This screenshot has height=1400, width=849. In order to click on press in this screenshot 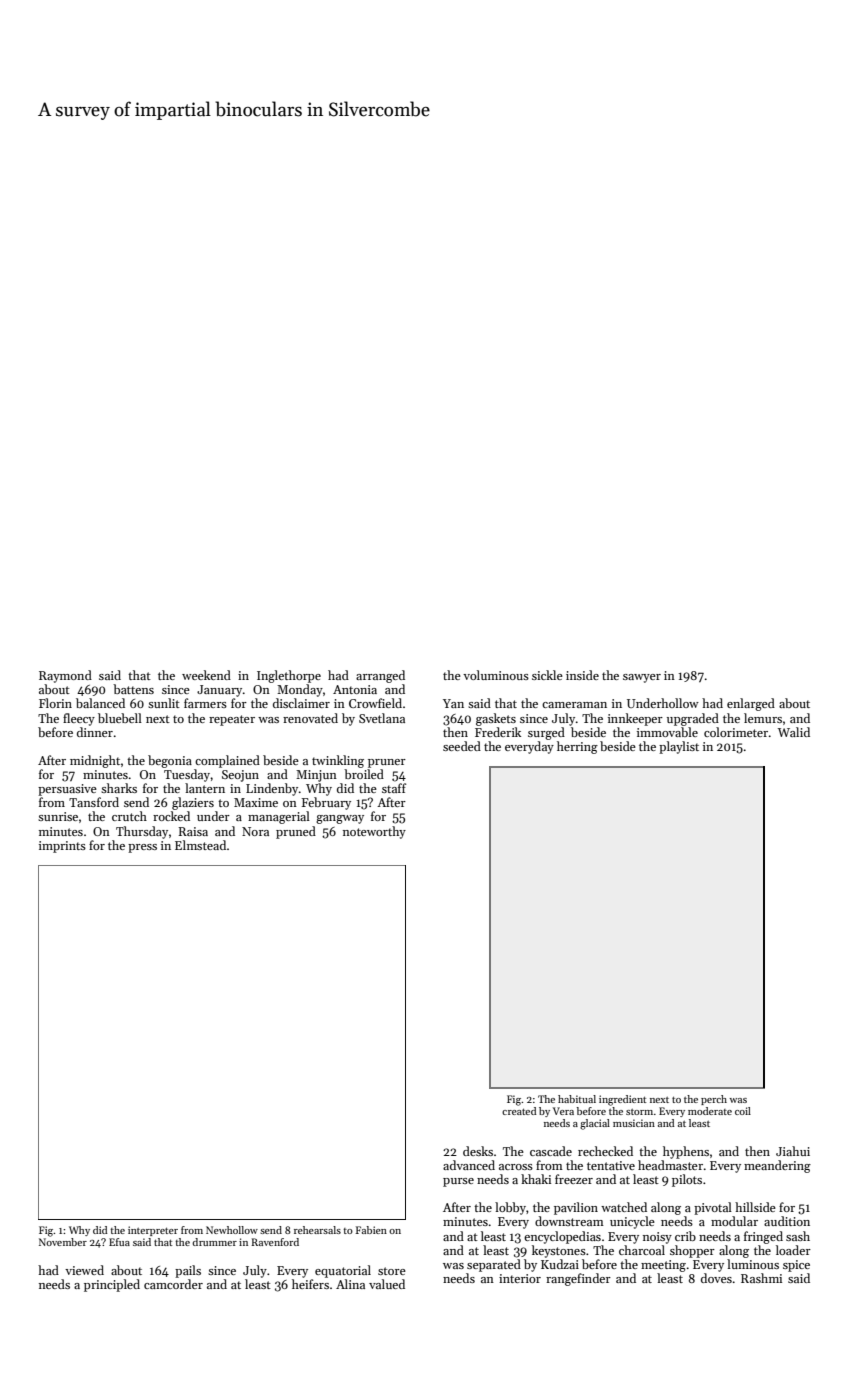, I will do `click(142, 848)`.
